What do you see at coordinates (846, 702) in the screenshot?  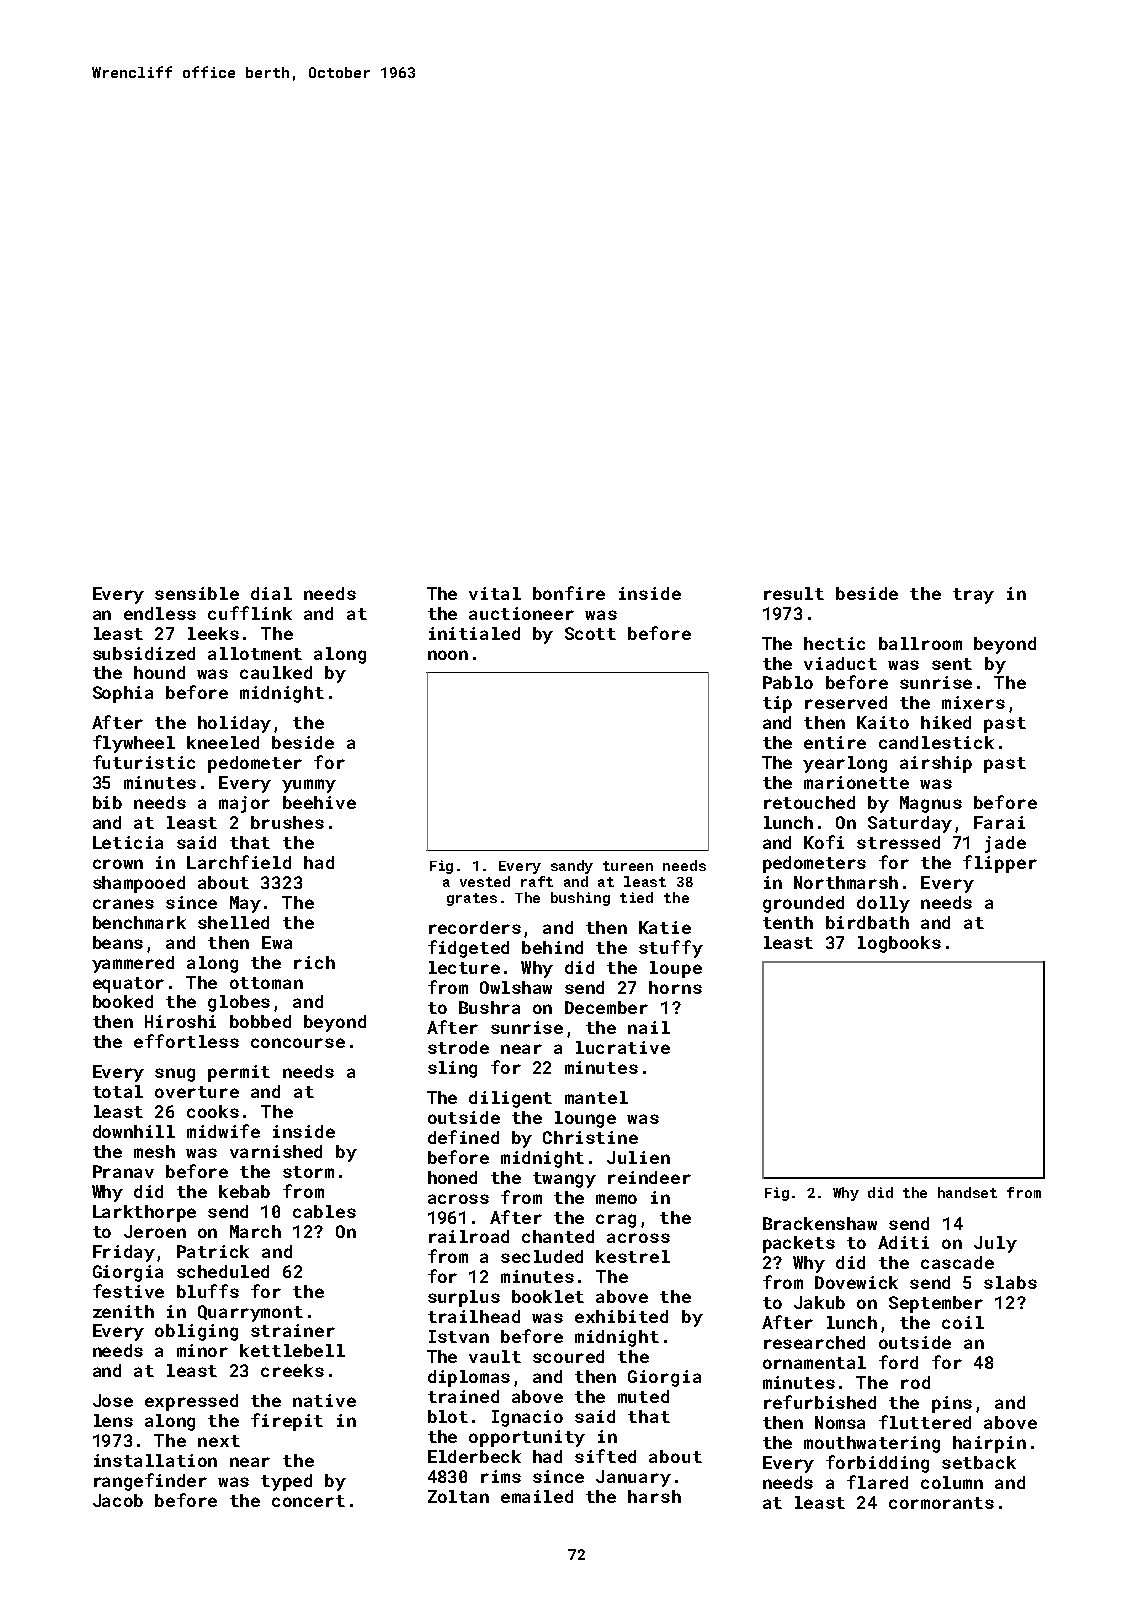 I see `reserved` at bounding box center [846, 702].
